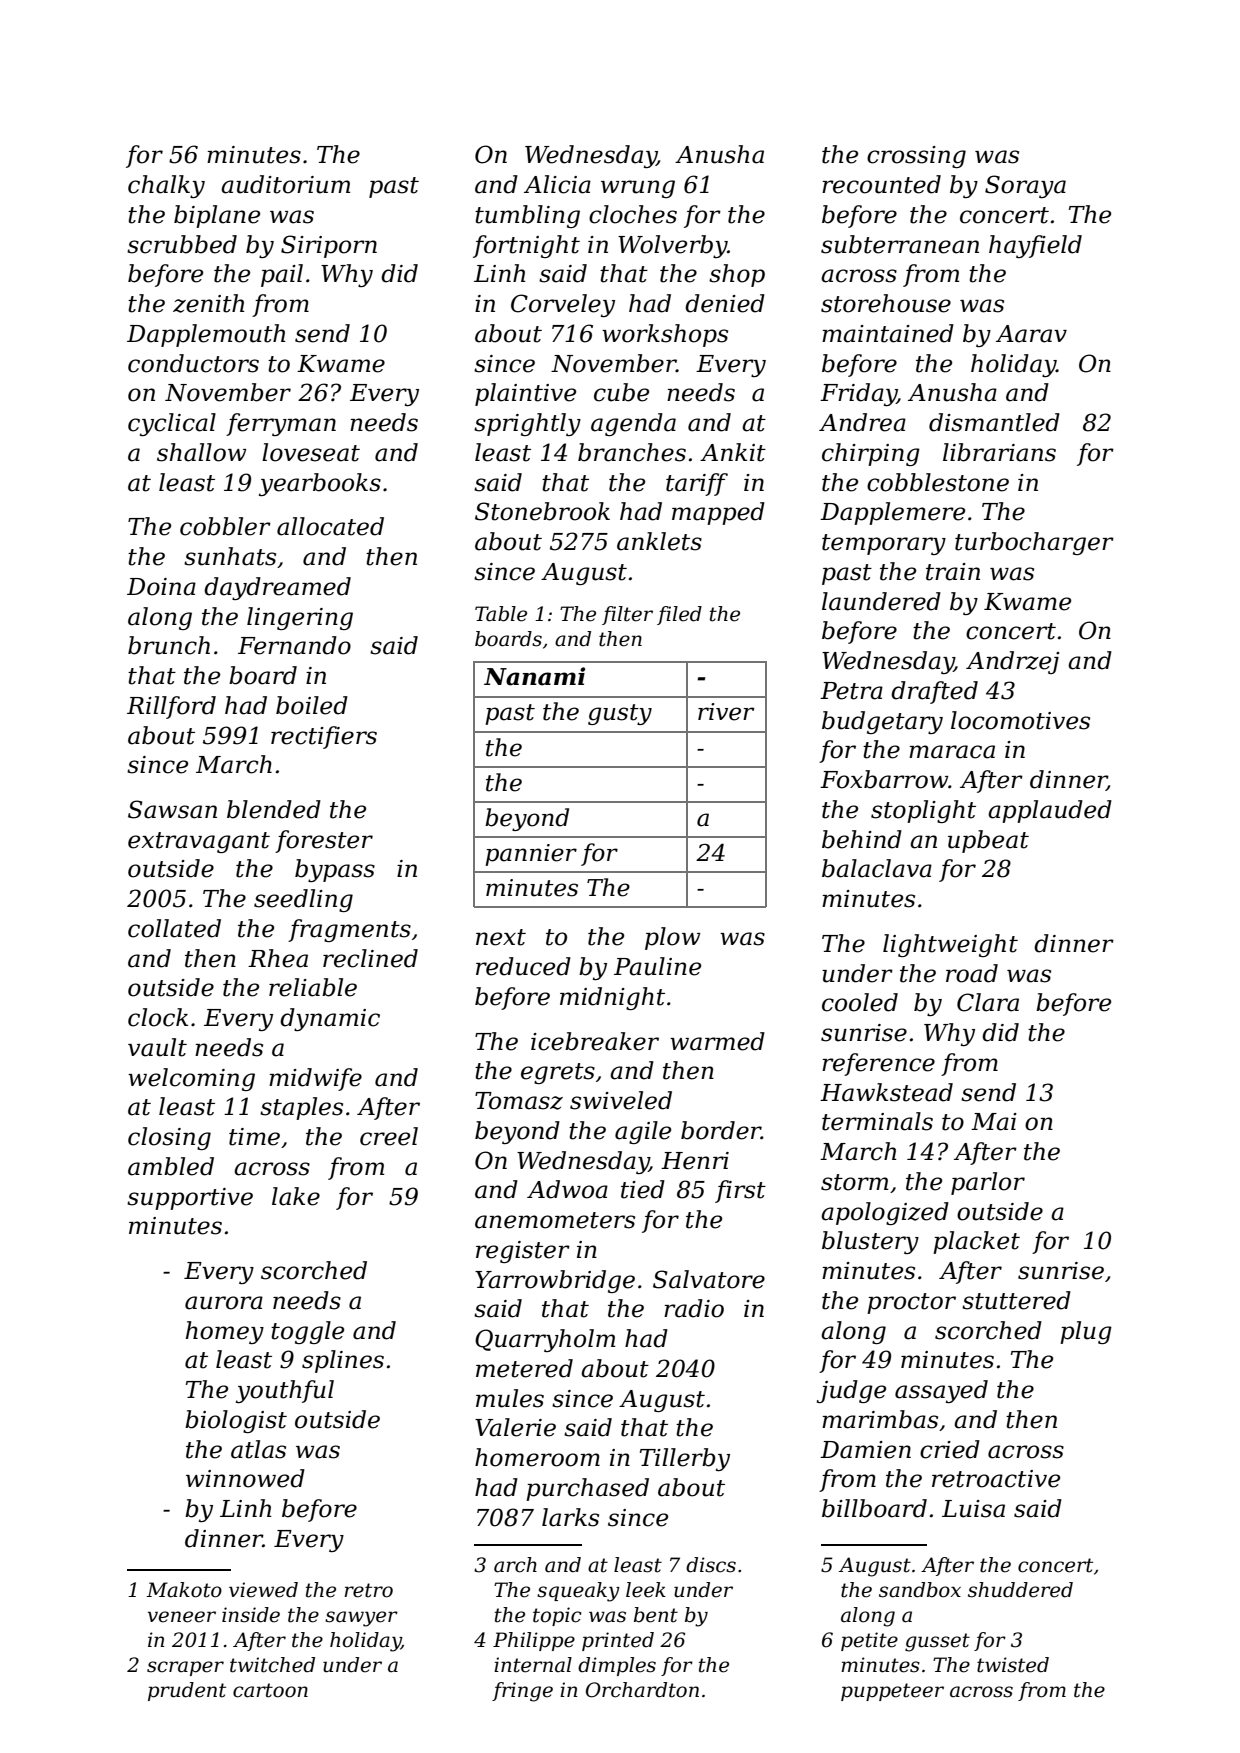 This document has width=1240, height=1753. What do you see at coordinates (994, 422) in the document?
I see `dismantled` at bounding box center [994, 422].
